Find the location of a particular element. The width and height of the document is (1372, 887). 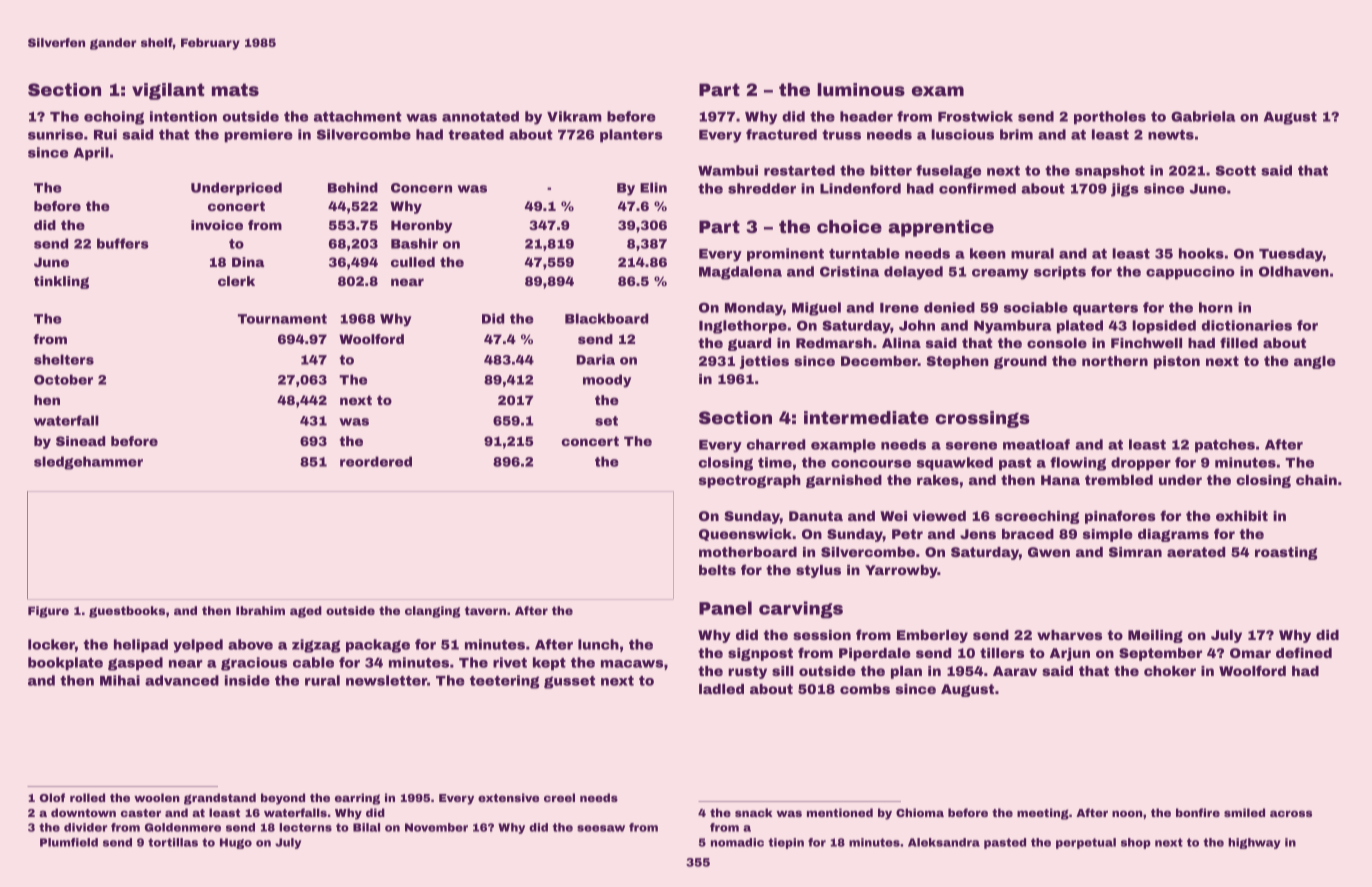

braced is located at coordinates (1028, 534).
